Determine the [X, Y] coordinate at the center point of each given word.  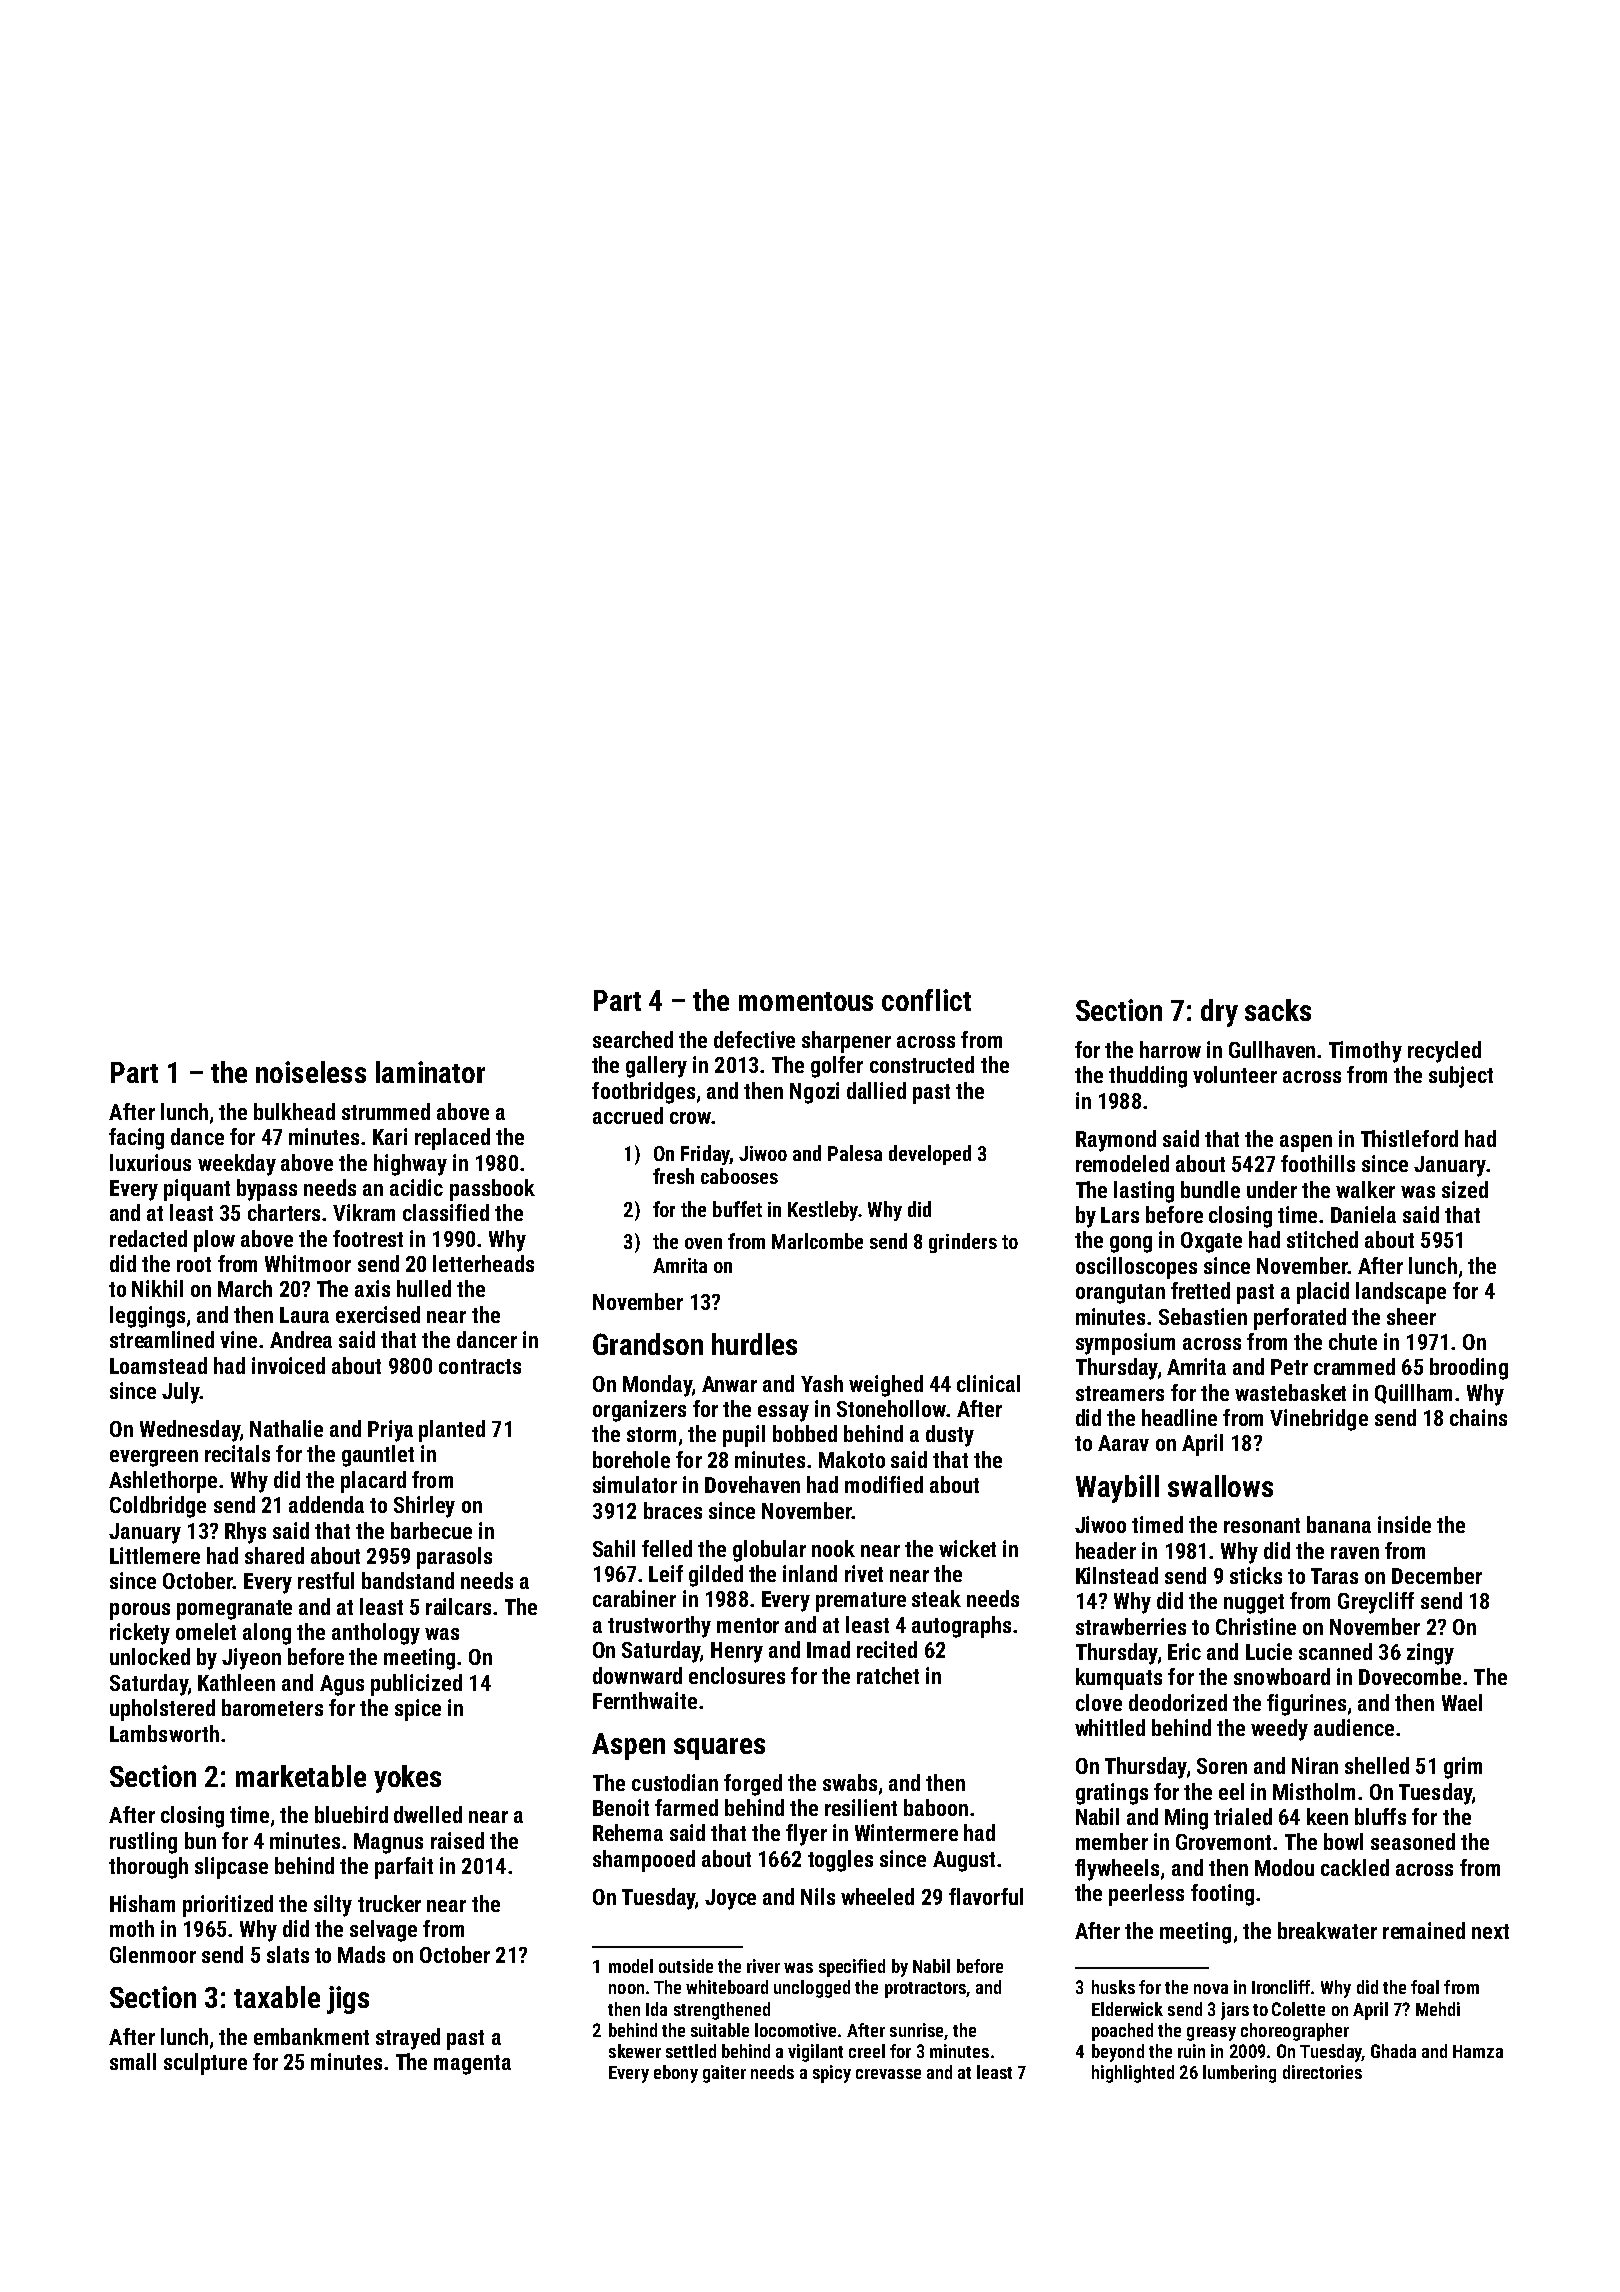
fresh [673, 1176]
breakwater [1327, 1930]
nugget [1254, 1604]
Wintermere [906, 1832]
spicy [832, 2074]
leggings [147, 1317]
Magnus [388, 1843]
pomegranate [234, 1610]
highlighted [1133, 2074]
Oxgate [1211, 1242]
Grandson [648, 1344]
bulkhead [294, 1111]
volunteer [1235, 1074]
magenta [472, 2065]
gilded [716, 1576]
